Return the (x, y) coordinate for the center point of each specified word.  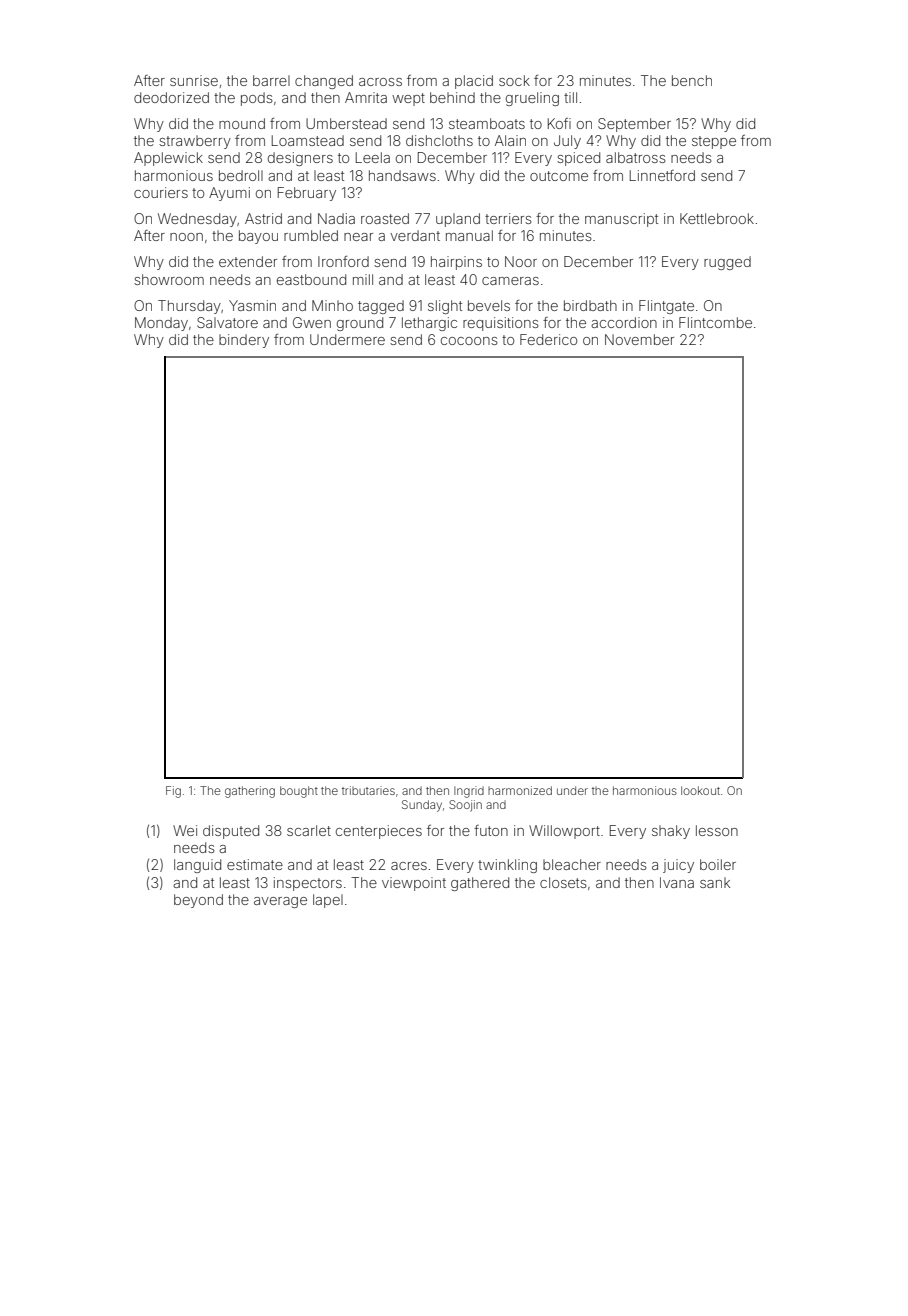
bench (692, 80)
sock (514, 80)
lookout (700, 790)
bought (299, 792)
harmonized (520, 790)
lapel (328, 901)
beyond (198, 901)
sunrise (194, 80)
